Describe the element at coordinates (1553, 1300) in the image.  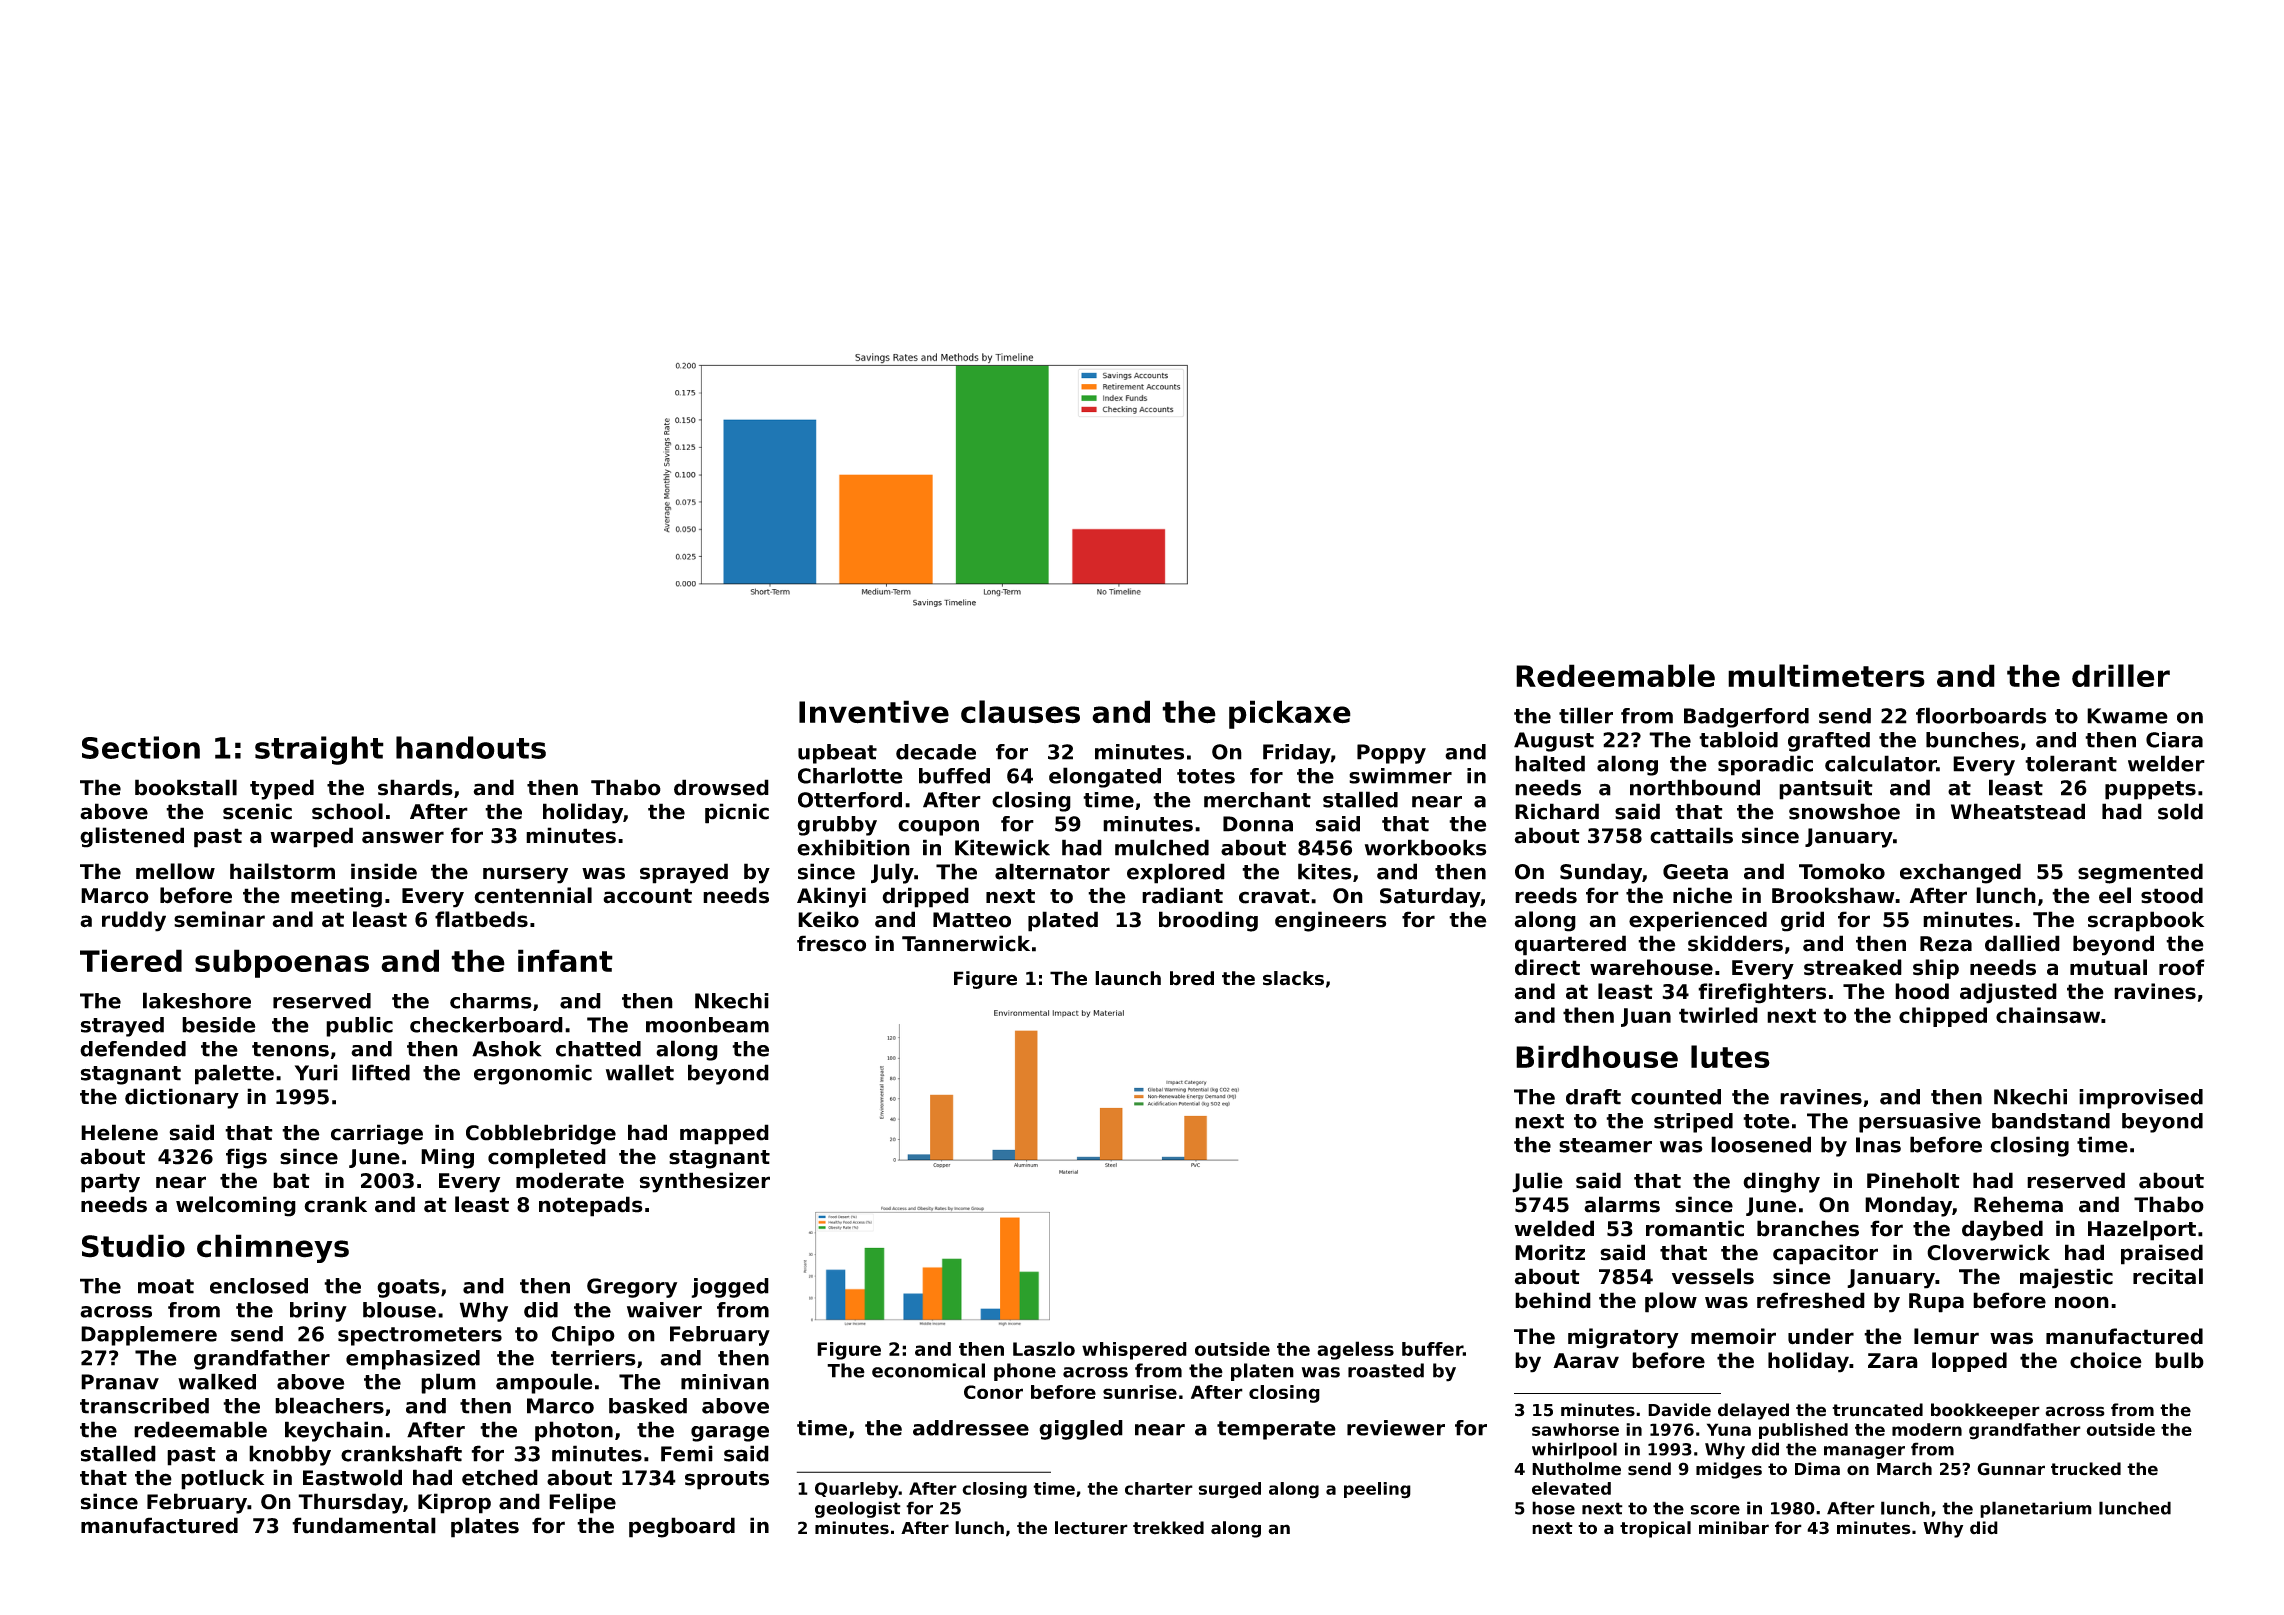
I see `behind` at that location.
